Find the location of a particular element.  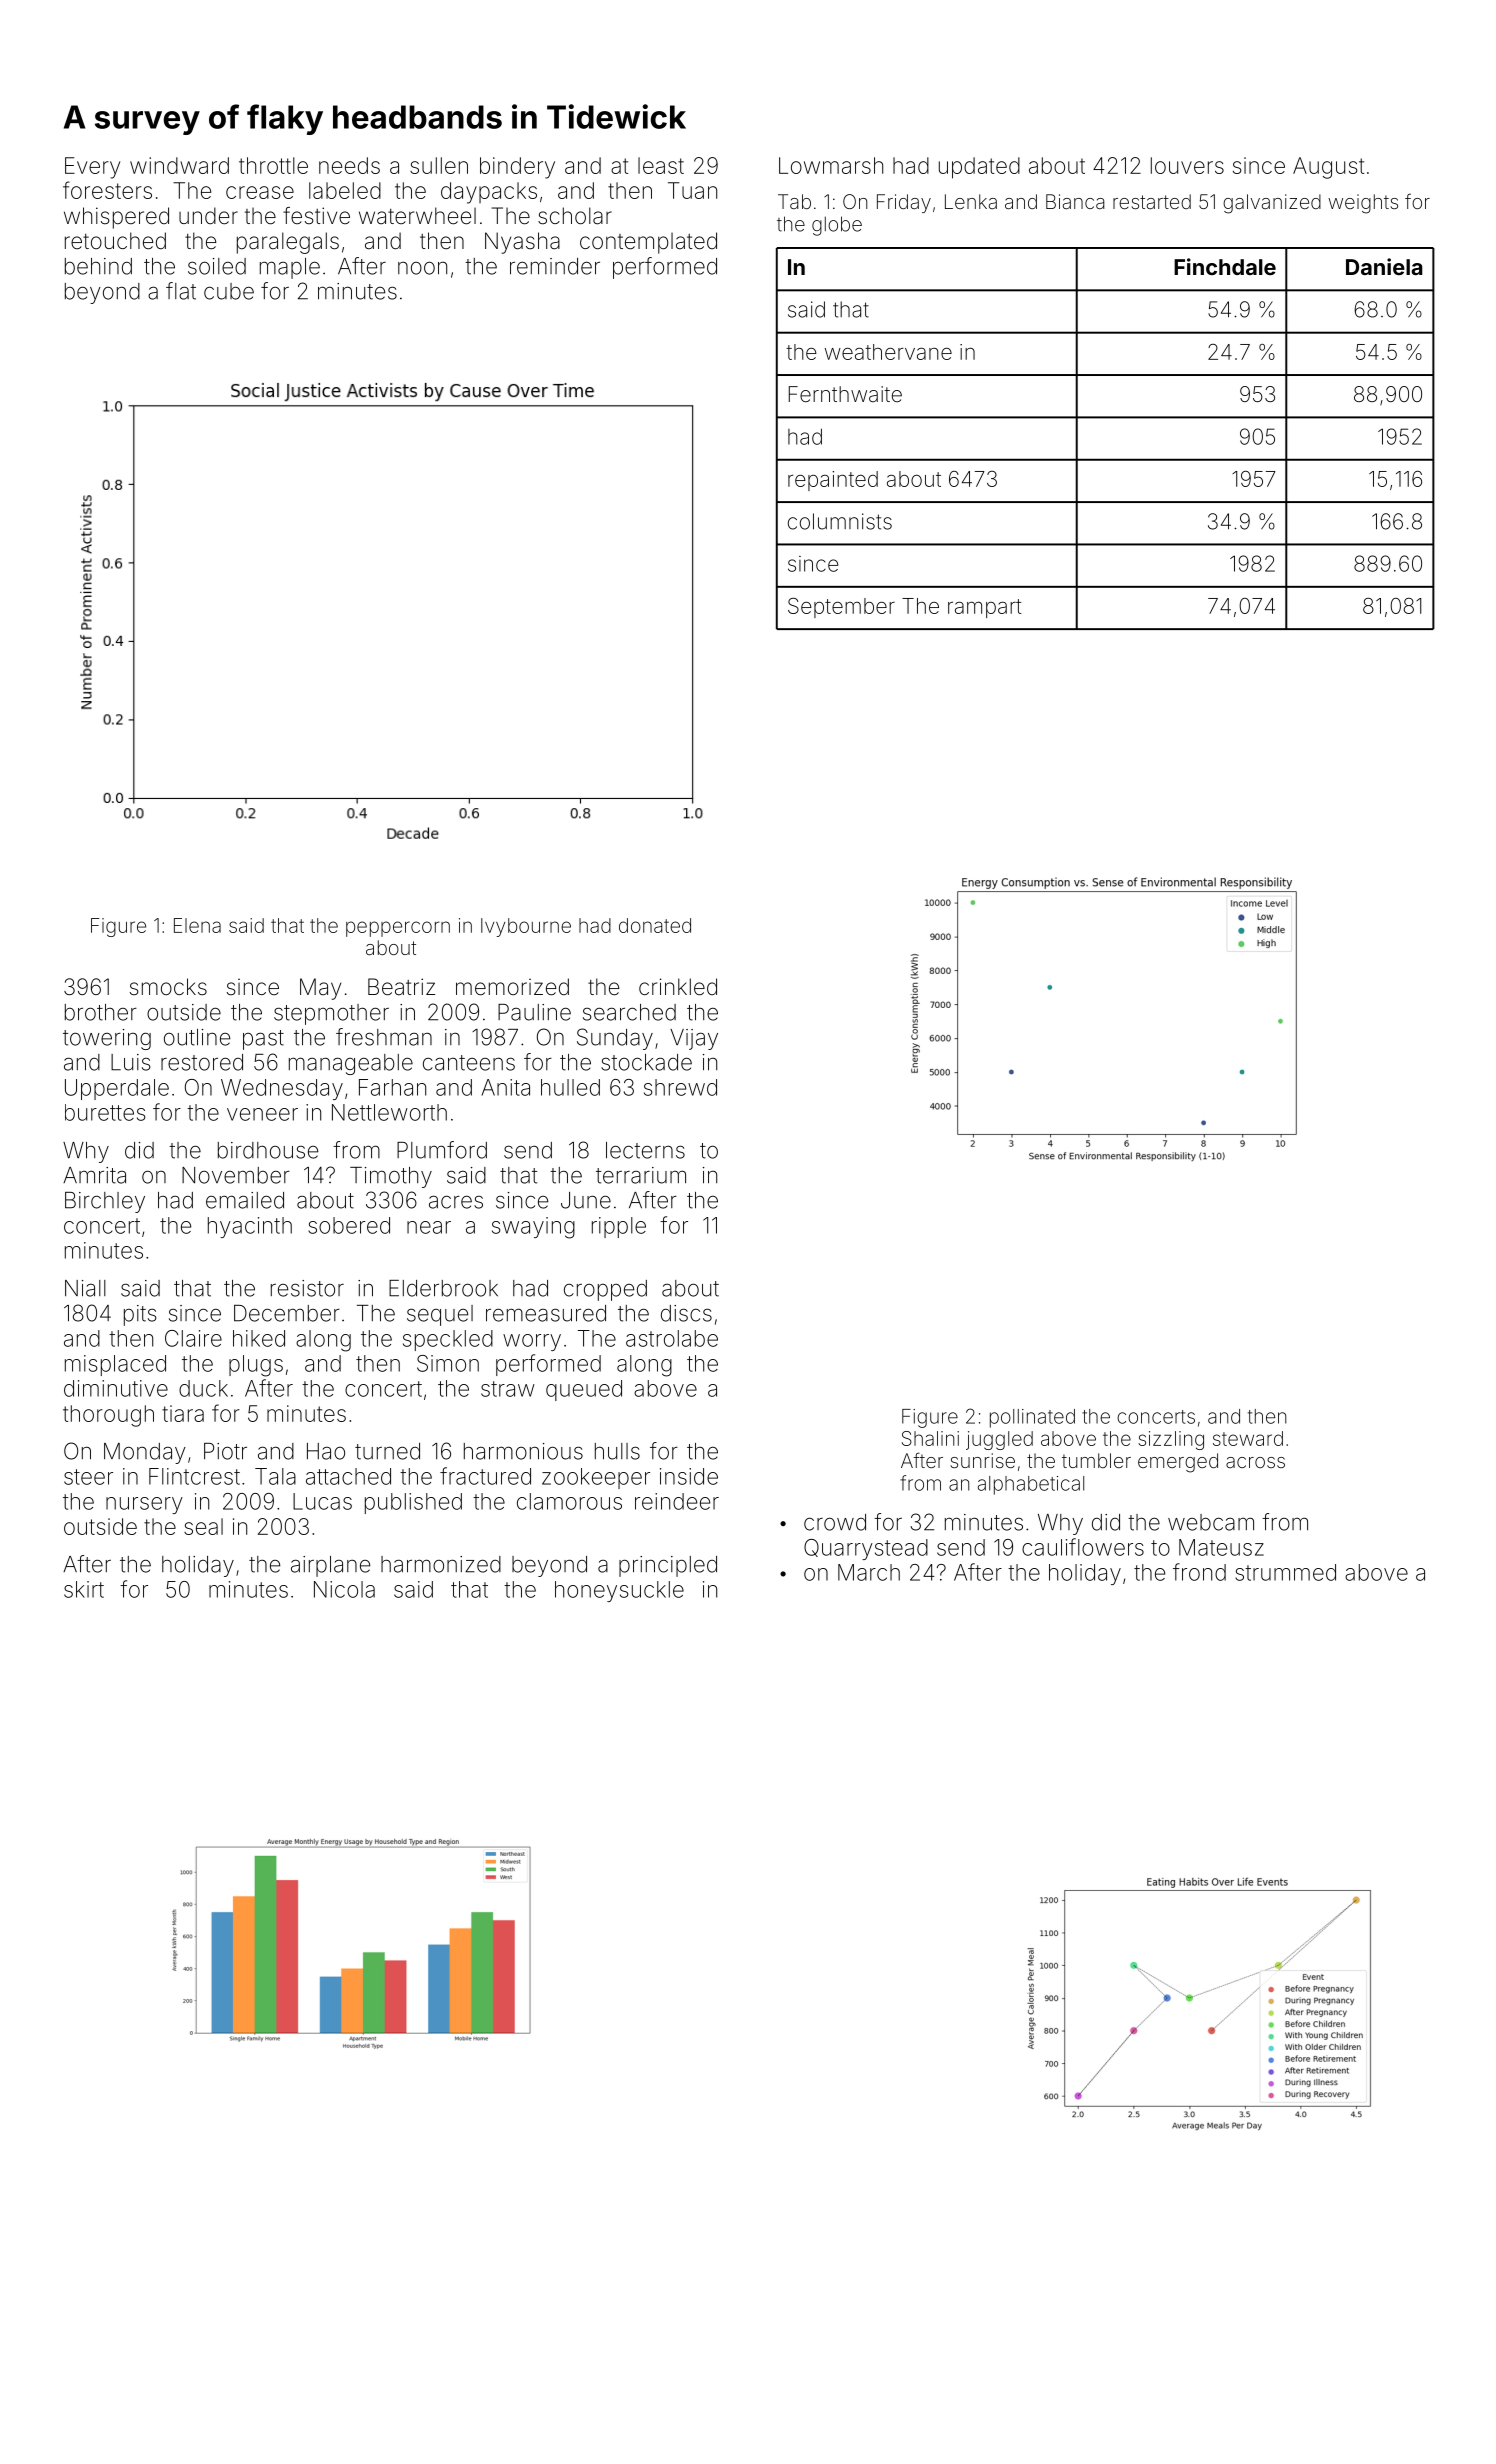

searched is located at coordinates (629, 1012).
